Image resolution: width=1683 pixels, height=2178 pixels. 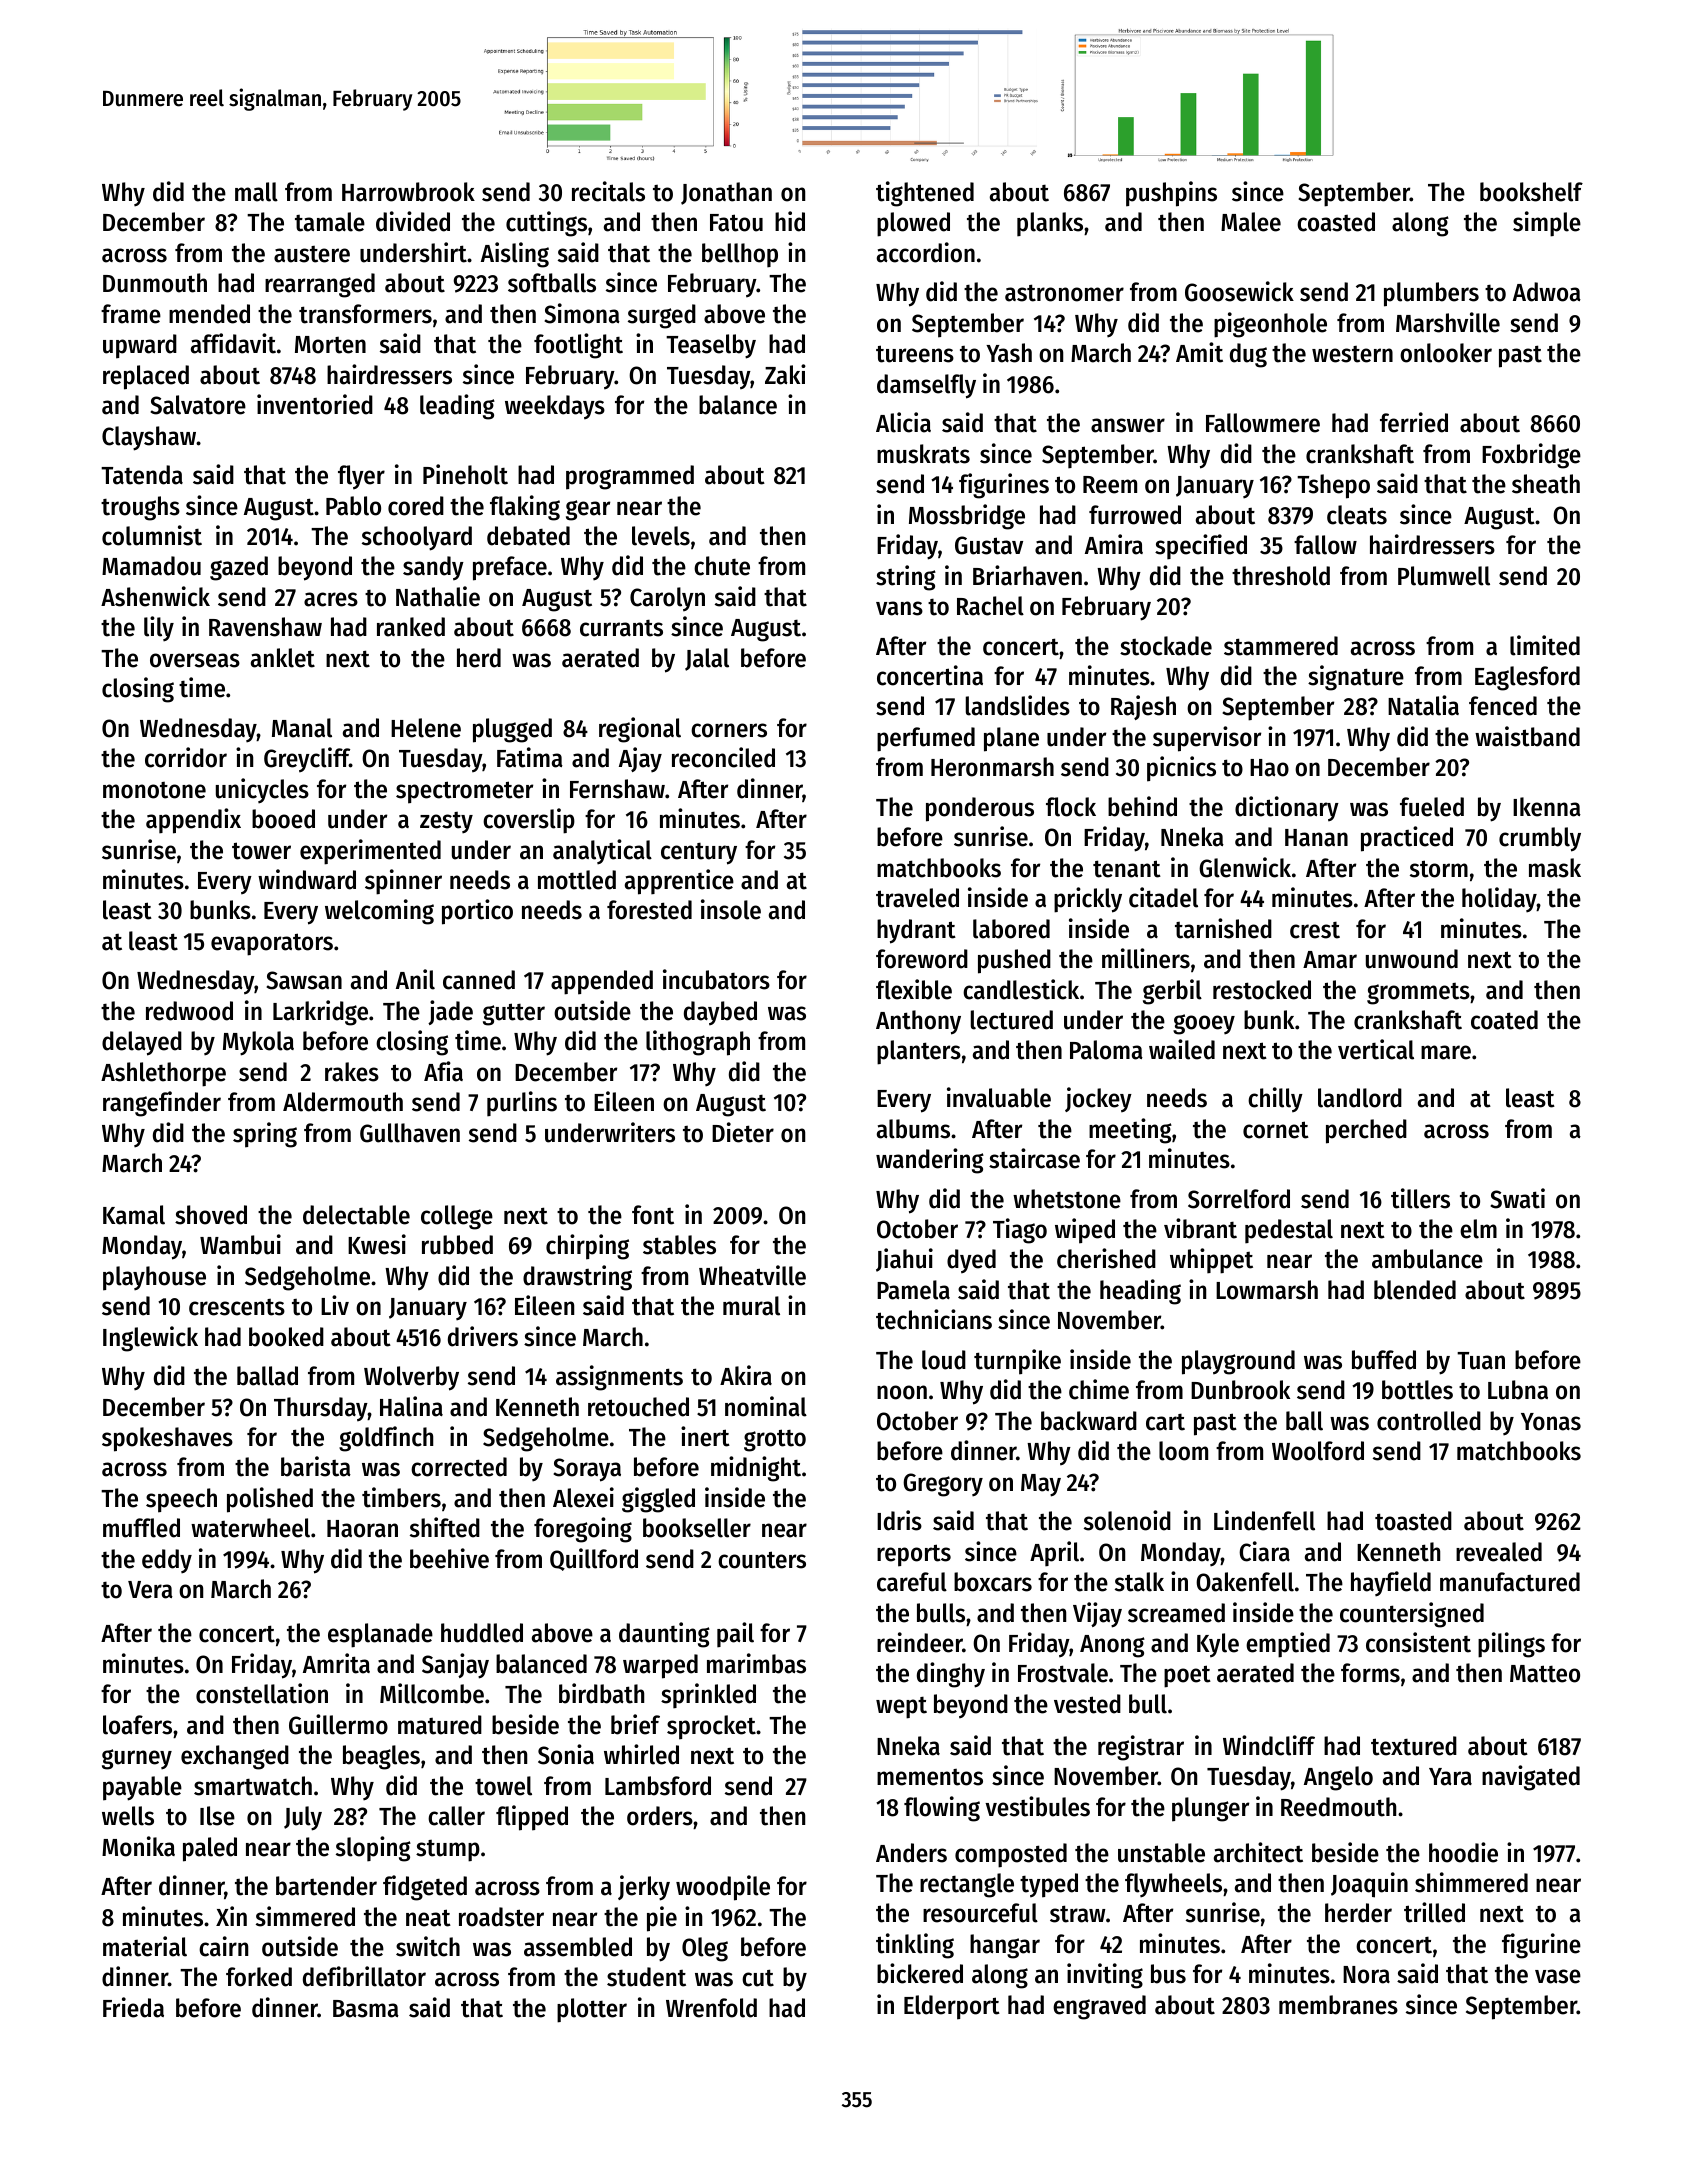 What do you see at coordinates (913, 224) in the screenshot?
I see `plowed` at bounding box center [913, 224].
